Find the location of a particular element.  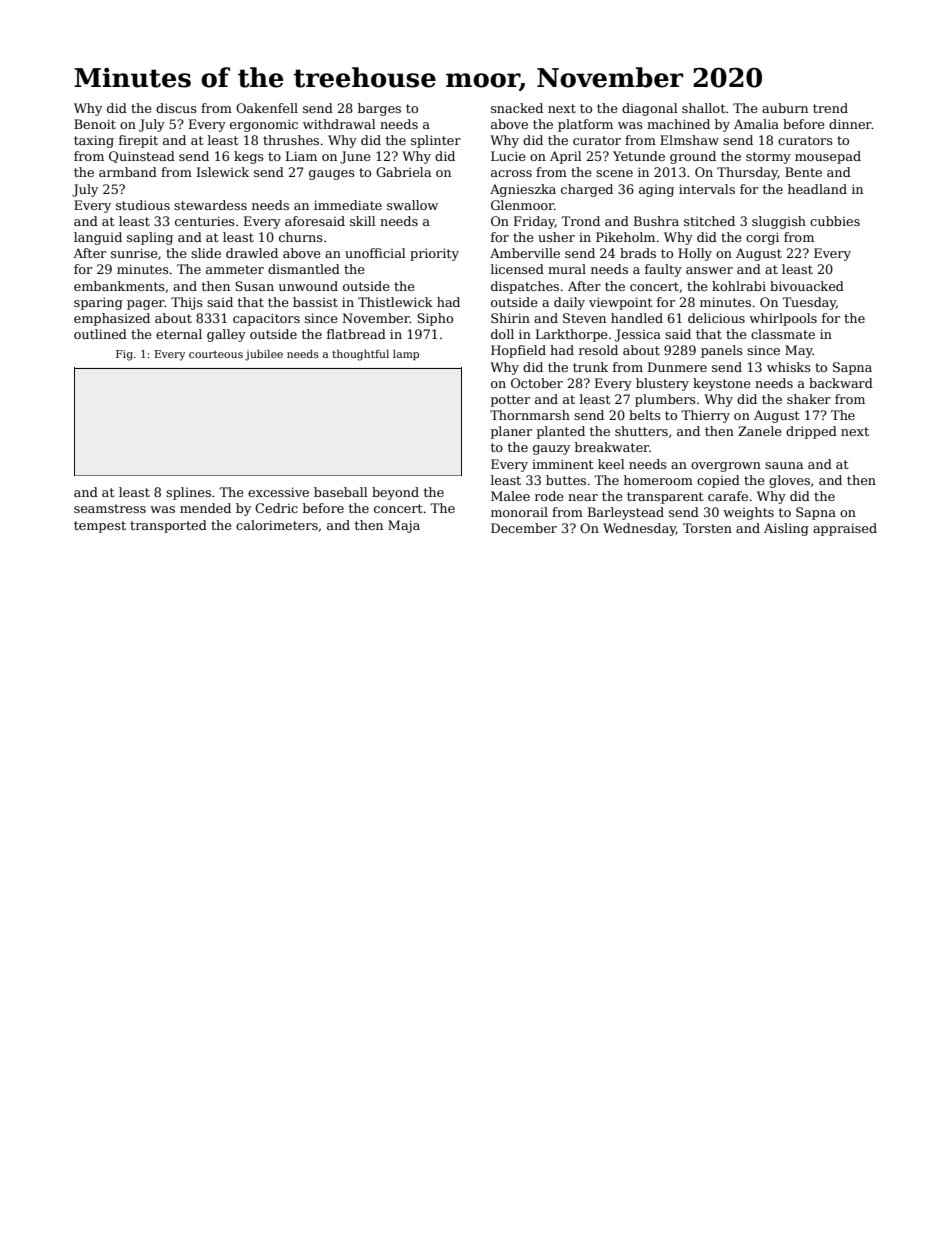

ergonomic is located at coordinates (264, 125).
